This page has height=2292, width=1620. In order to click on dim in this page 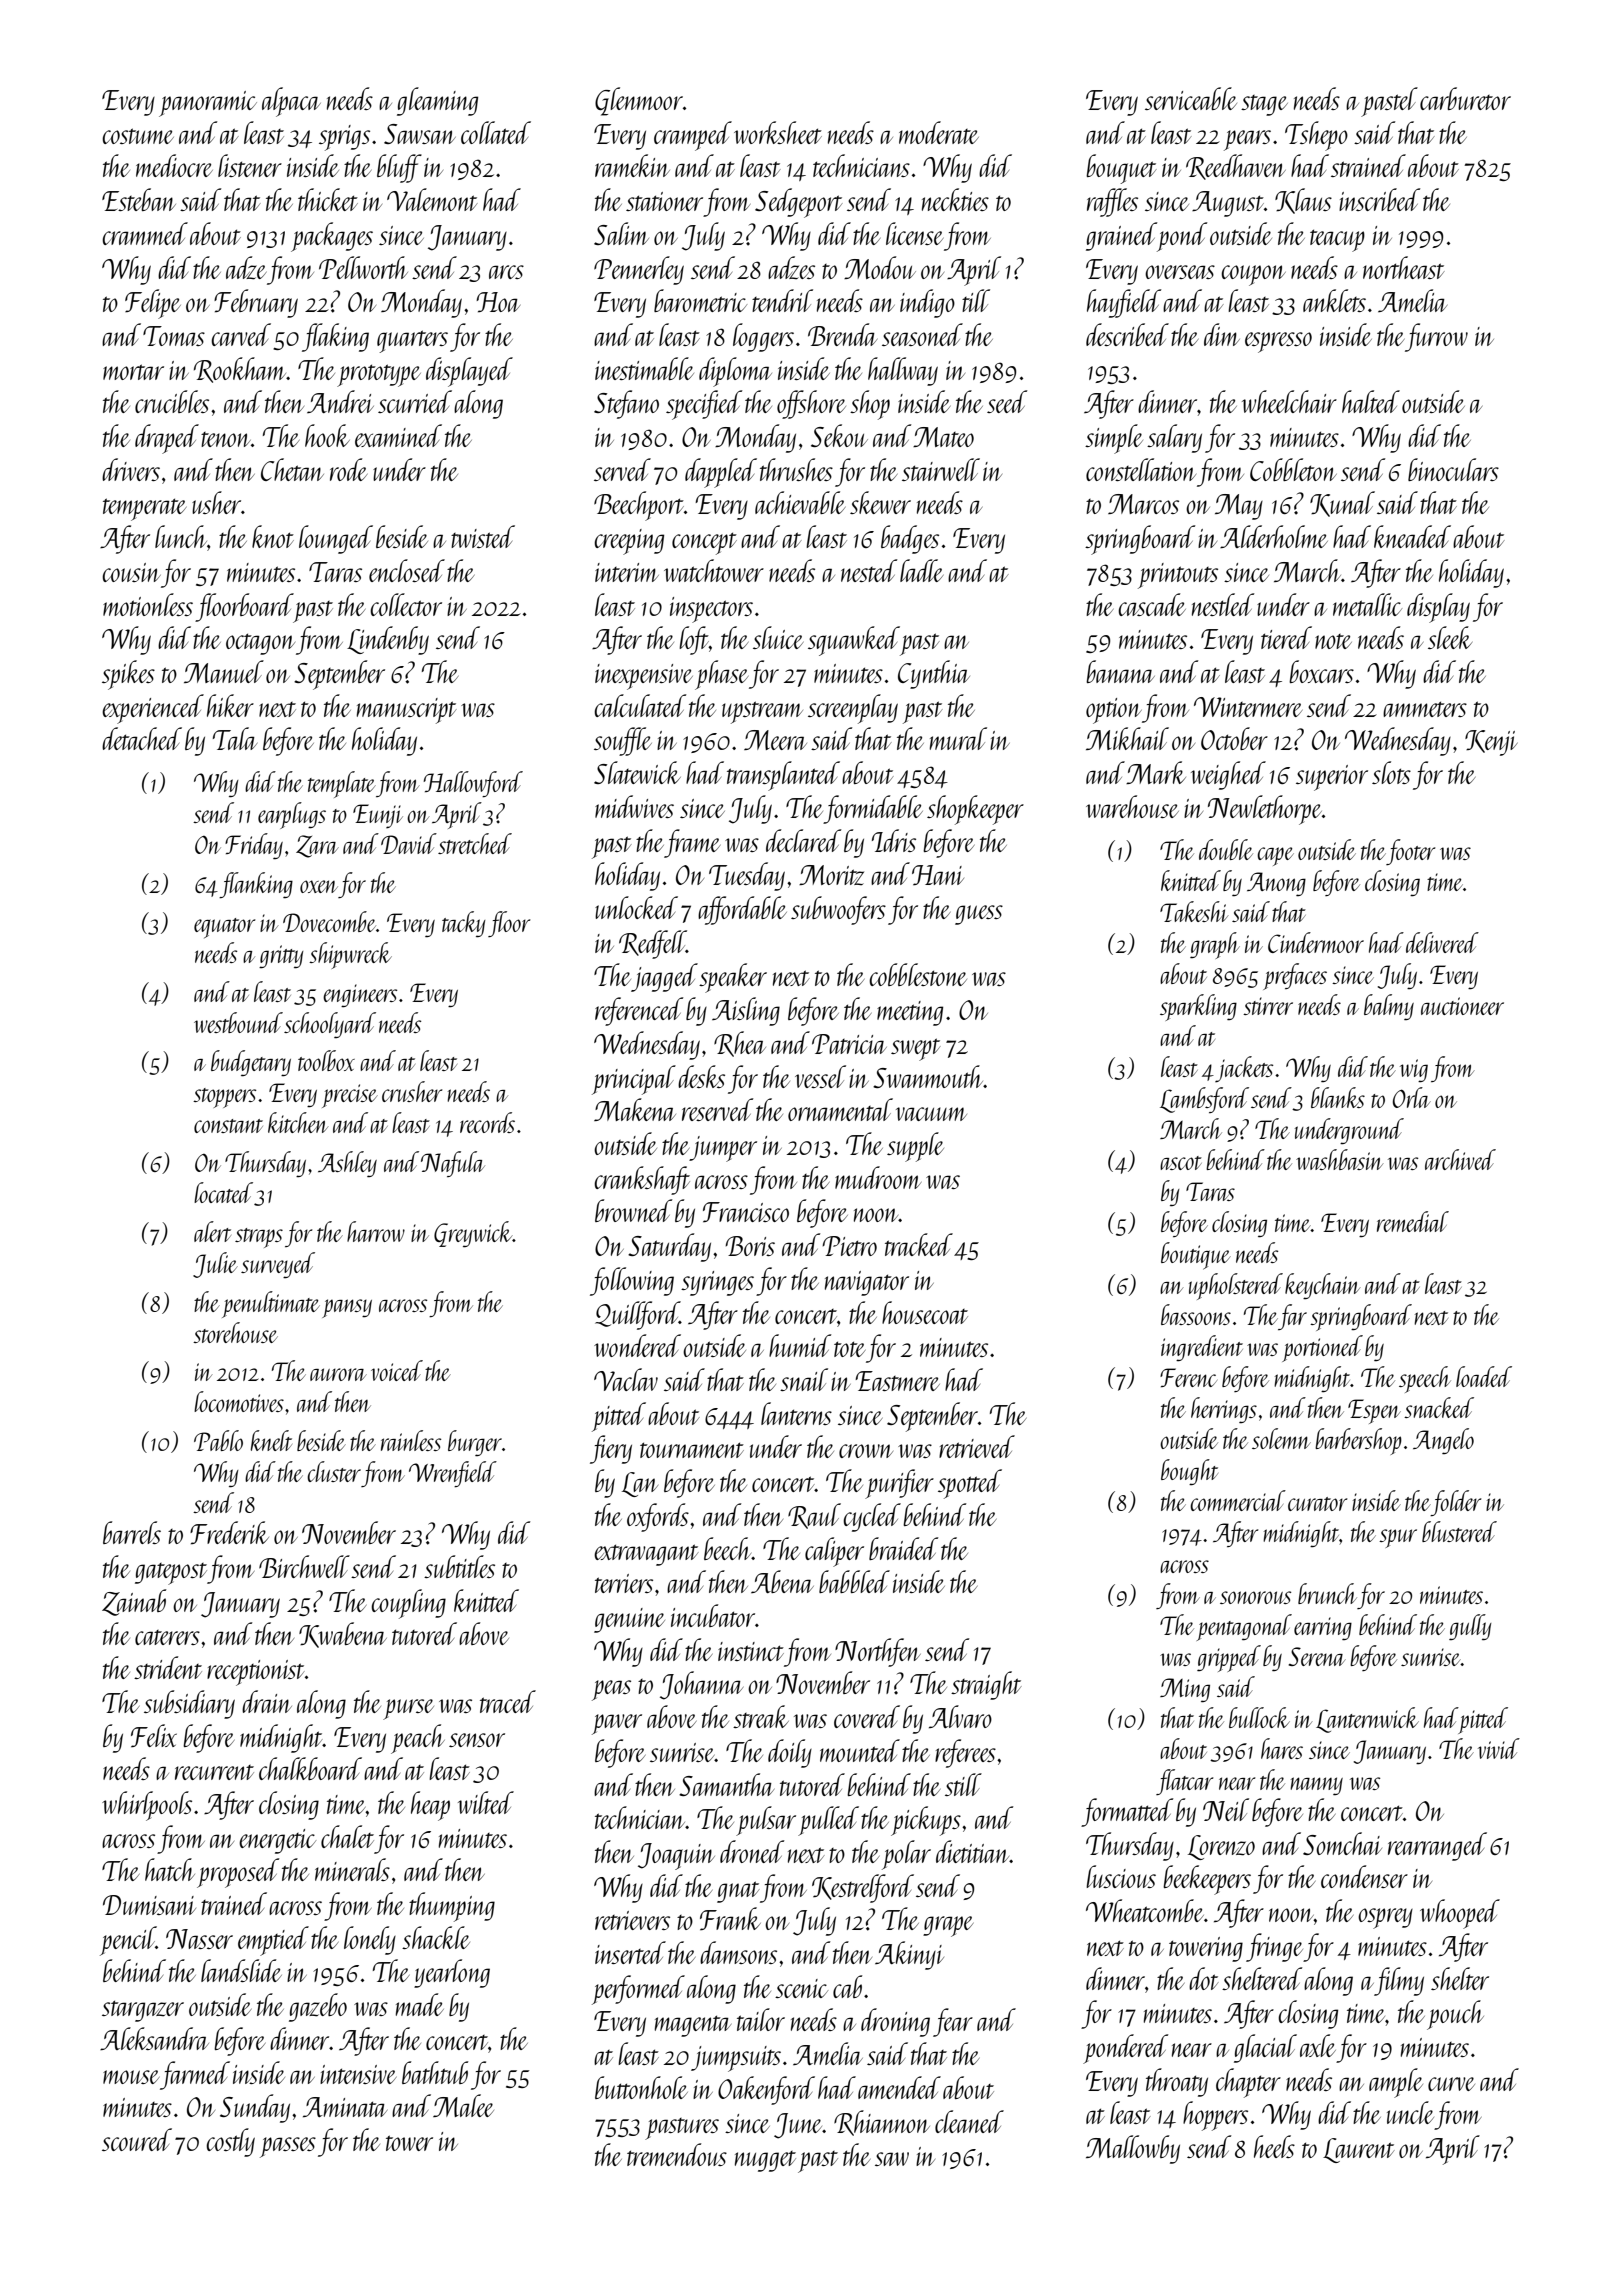, I will do `click(1222, 334)`.
